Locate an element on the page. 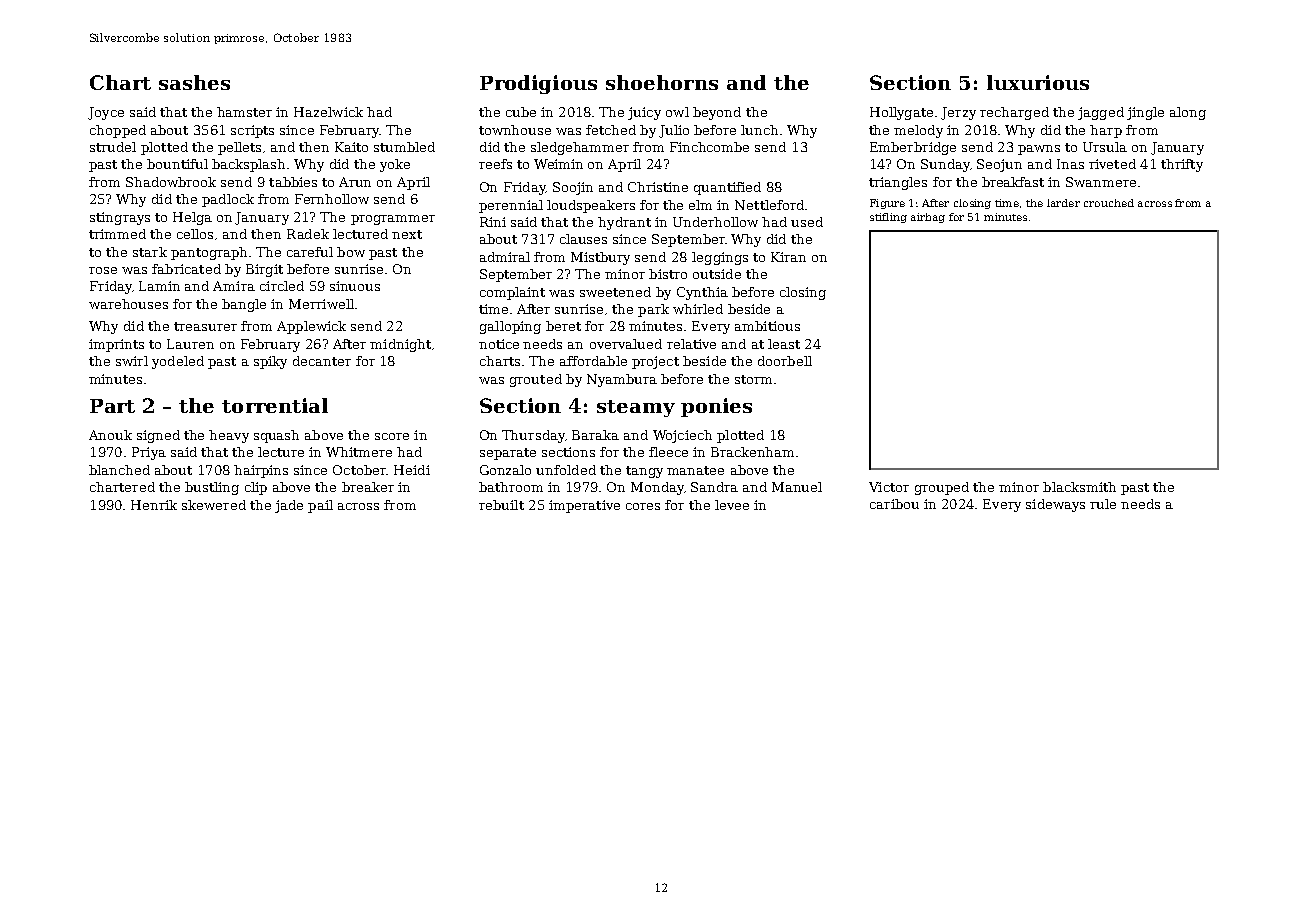  Shadowbrook is located at coordinates (171, 182).
